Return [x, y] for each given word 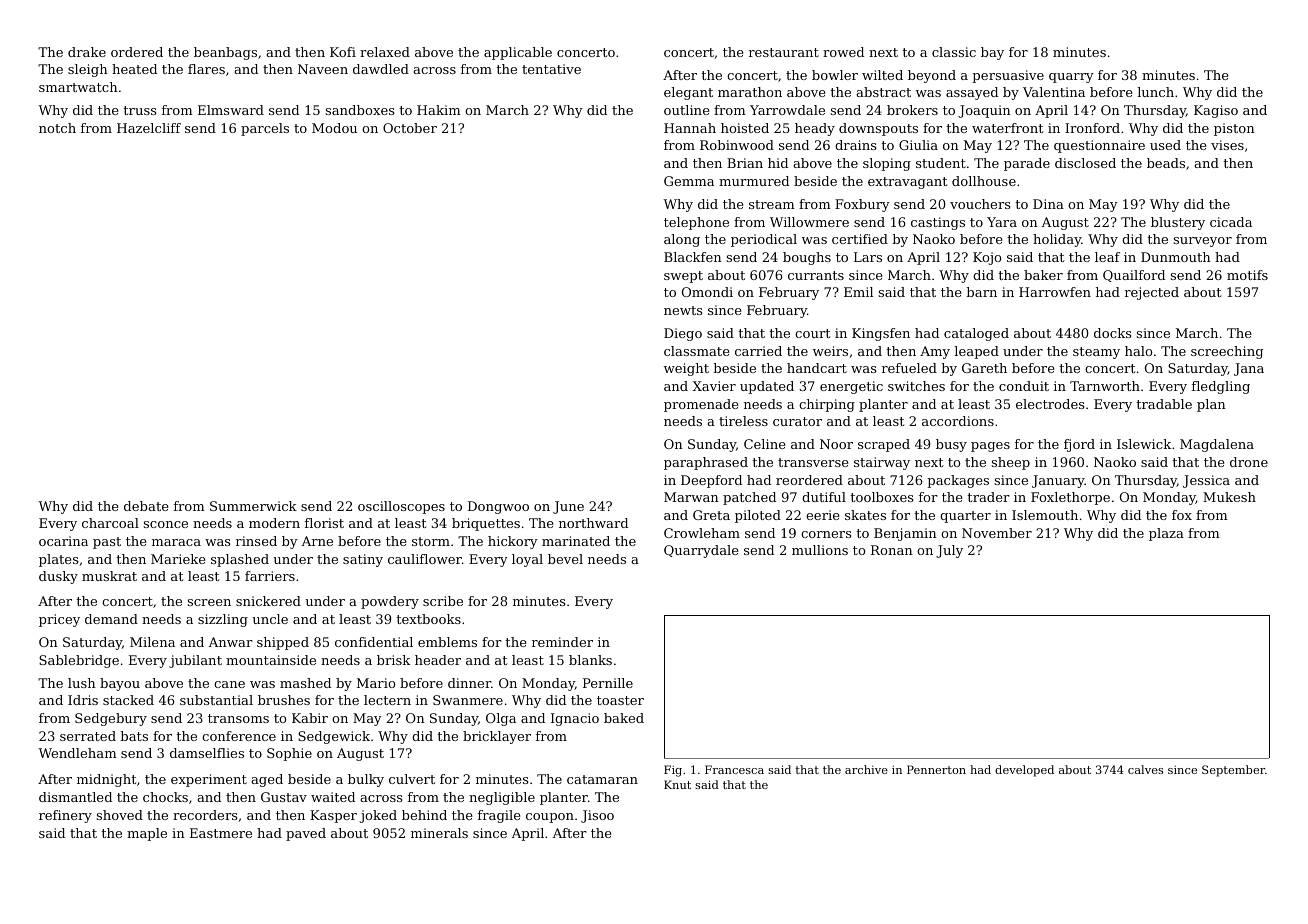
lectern [387, 700]
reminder [562, 642]
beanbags [225, 53]
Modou [334, 128]
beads [1166, 163]
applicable [518, 53]
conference [239, 736]
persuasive [1008, 76]
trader [988, 497]
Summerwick [253, 506]
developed [1024, 771]
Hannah [690, 128]
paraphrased [706, 463]
